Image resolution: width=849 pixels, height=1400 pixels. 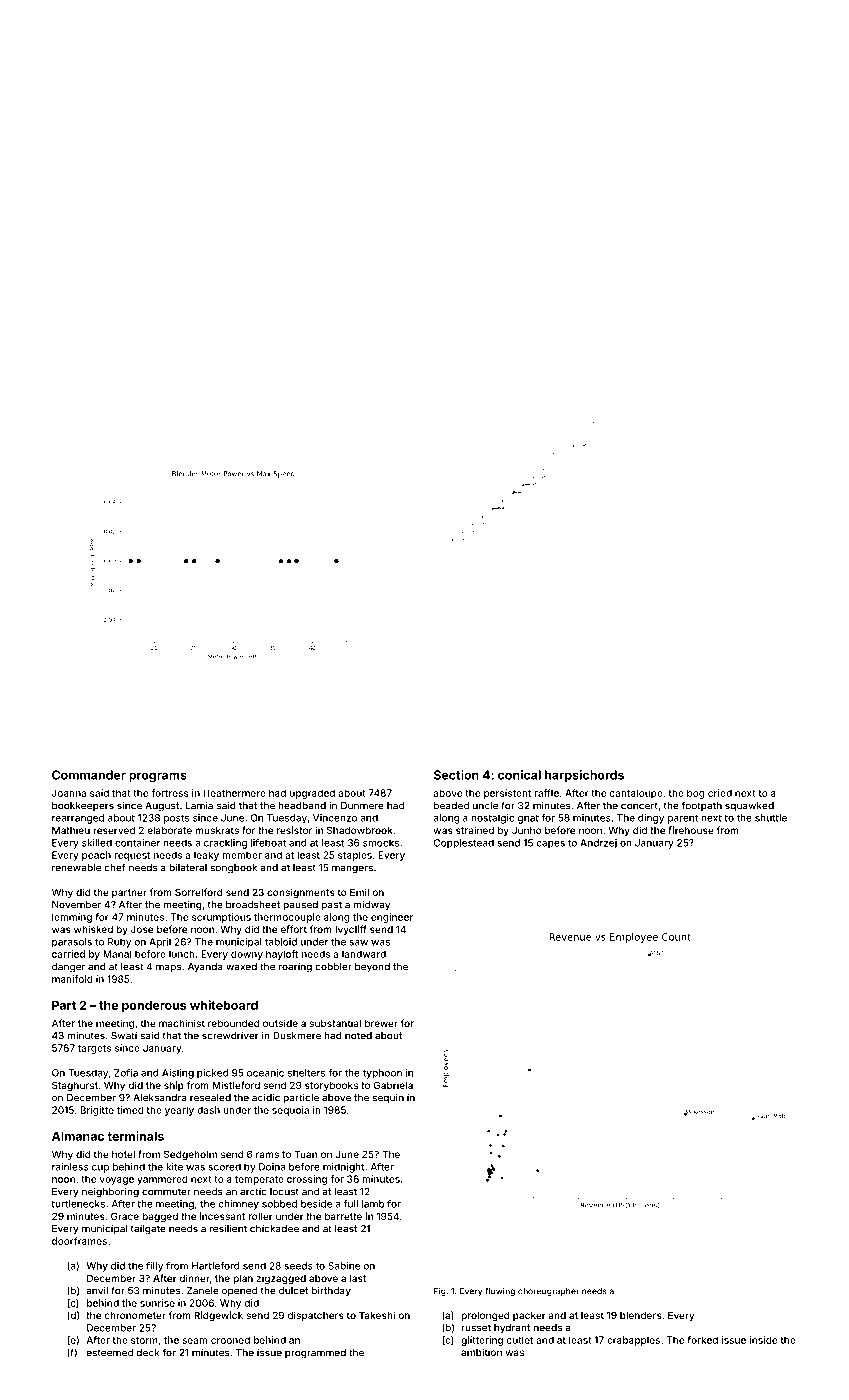 What do you see at coordinates (500, 1291) in the document?
I see `flowing` at bounding box center [500, 1291].
